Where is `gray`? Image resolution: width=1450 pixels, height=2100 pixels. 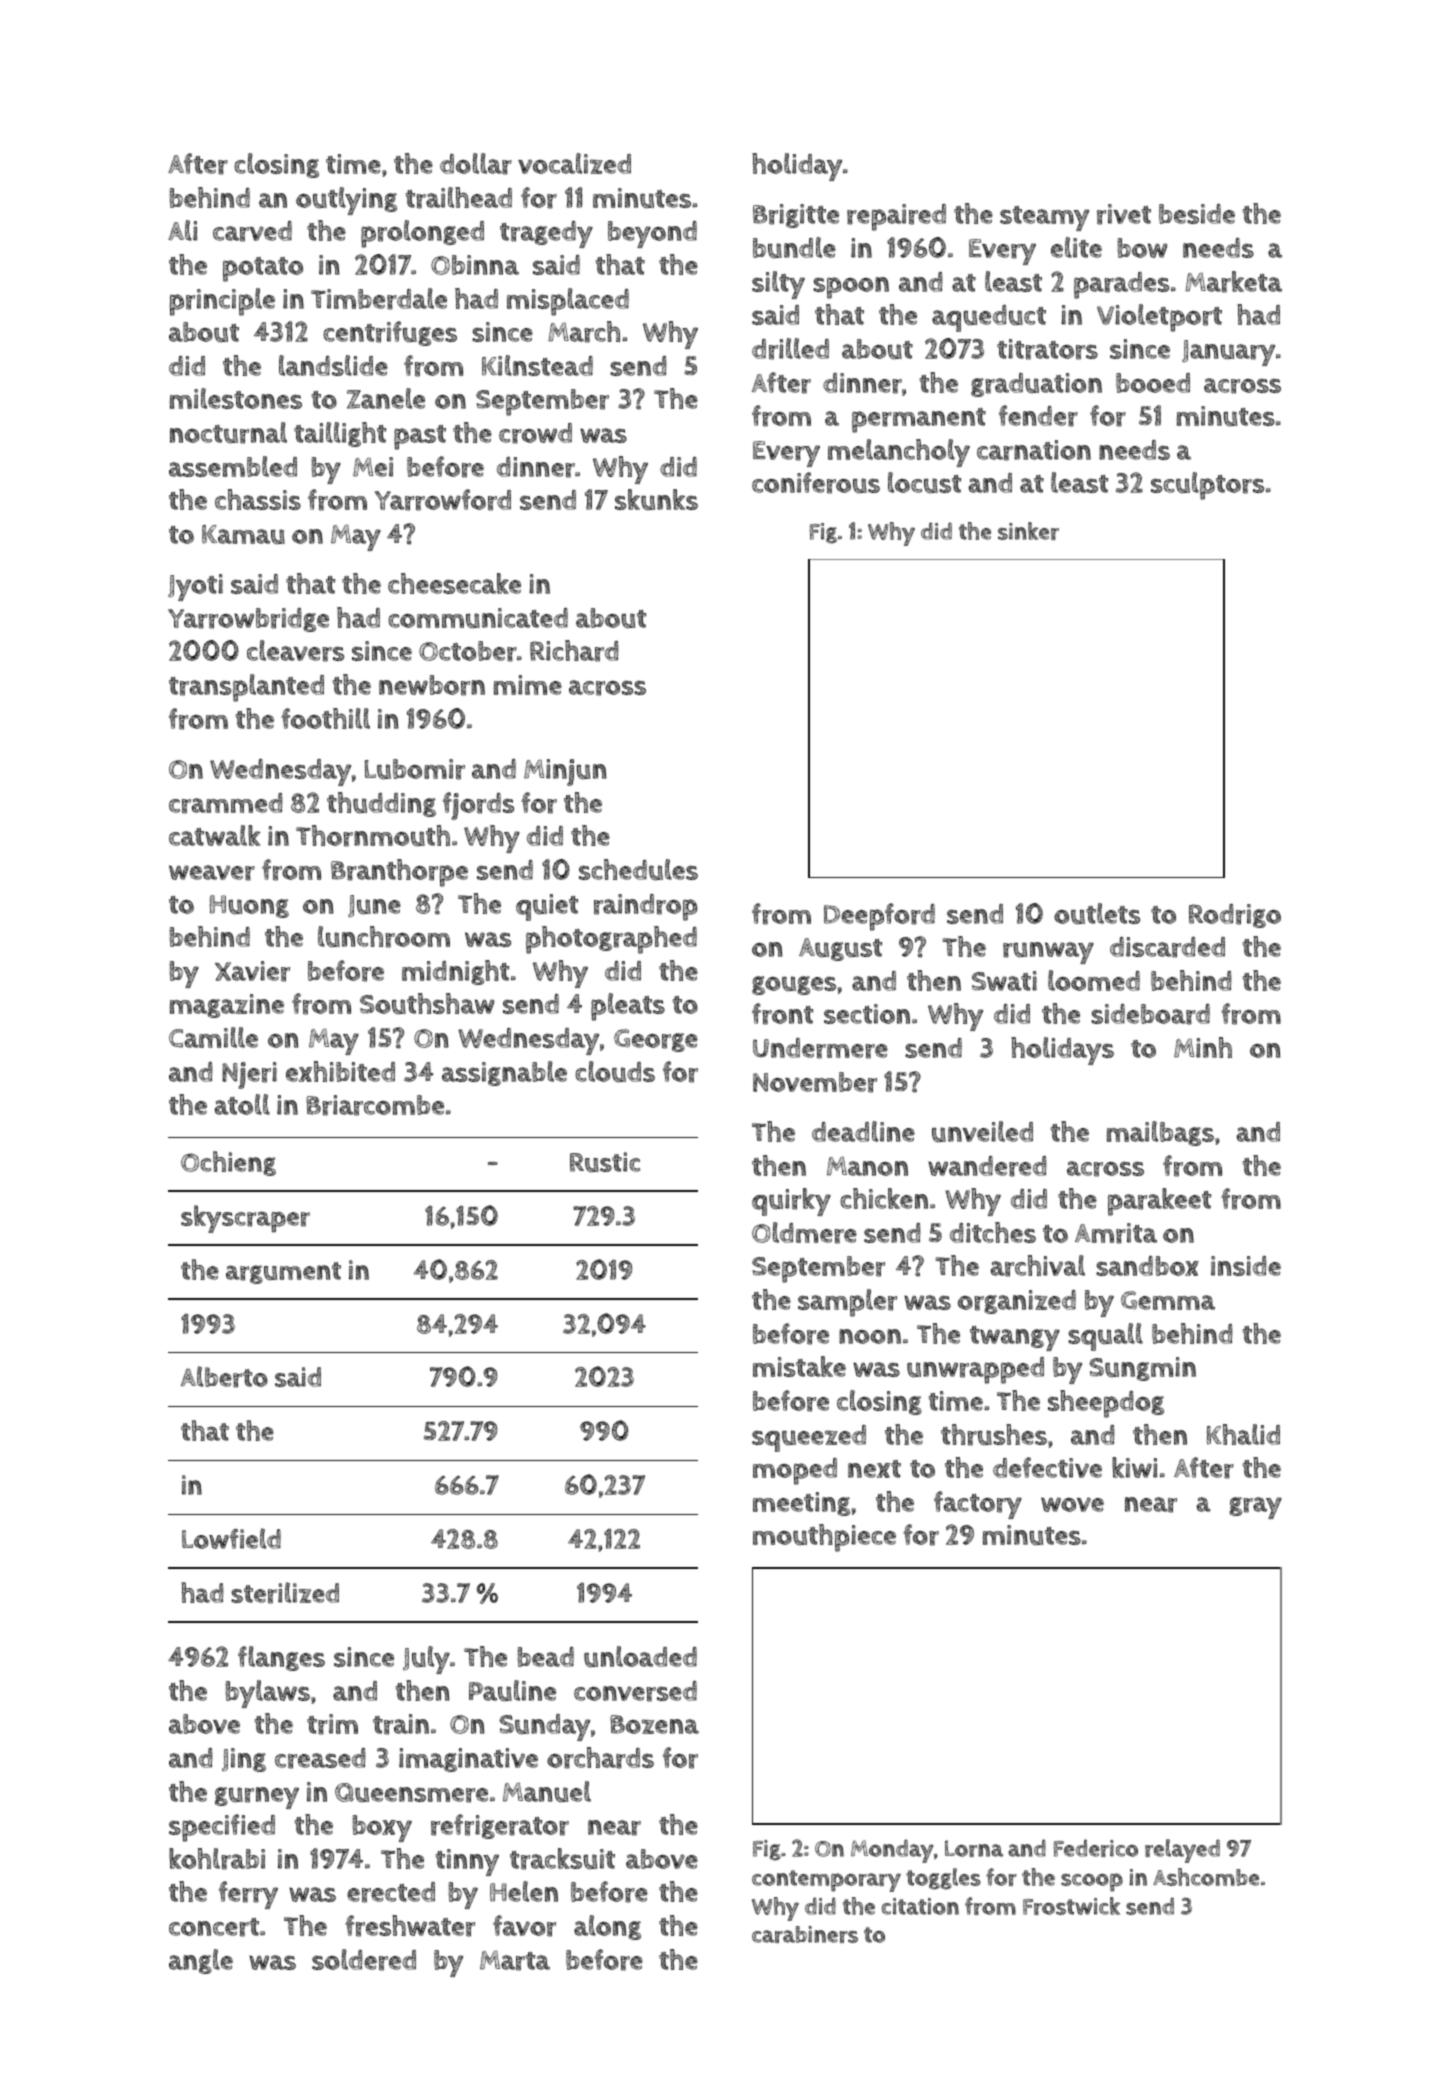 gray is located at coordinates (1255, 1508).
